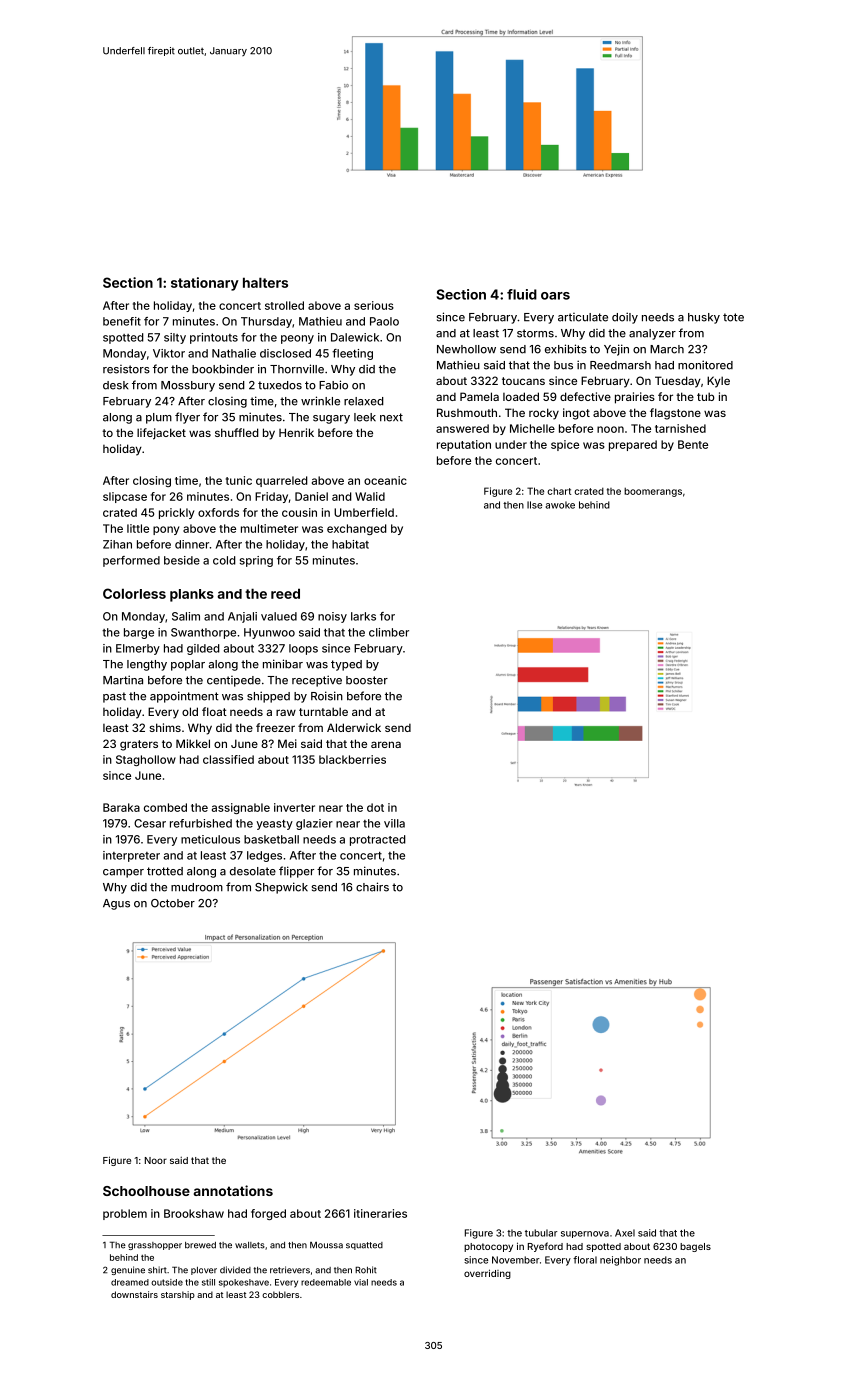 The image size is (849, 1400). What do you see at coordinates (378, 840) in the document?
I see `protracted` at bounding box center [378, 840].
